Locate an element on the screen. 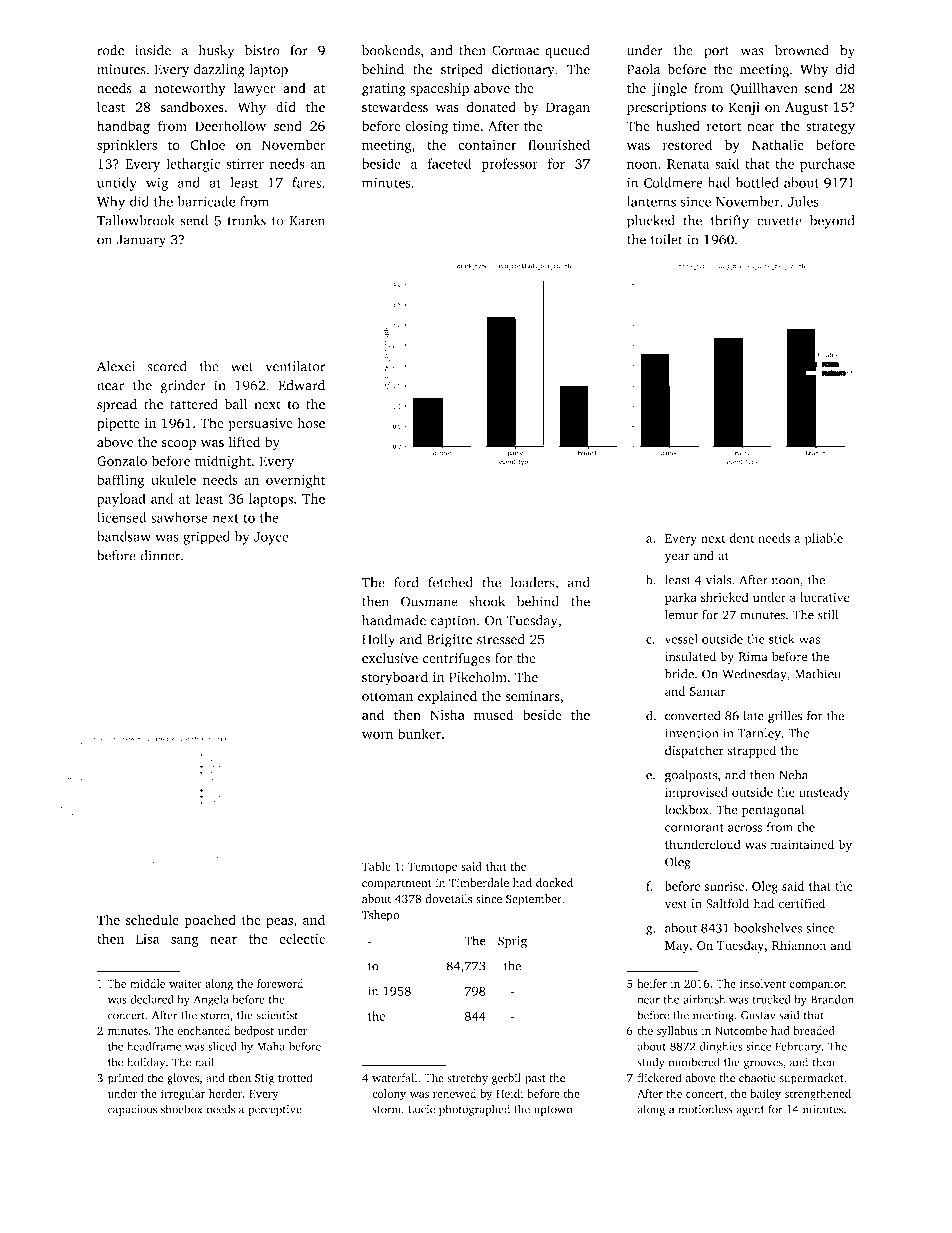 This screenshot has height=1233, width=952. loaders is located at coordinates (532, 582).
